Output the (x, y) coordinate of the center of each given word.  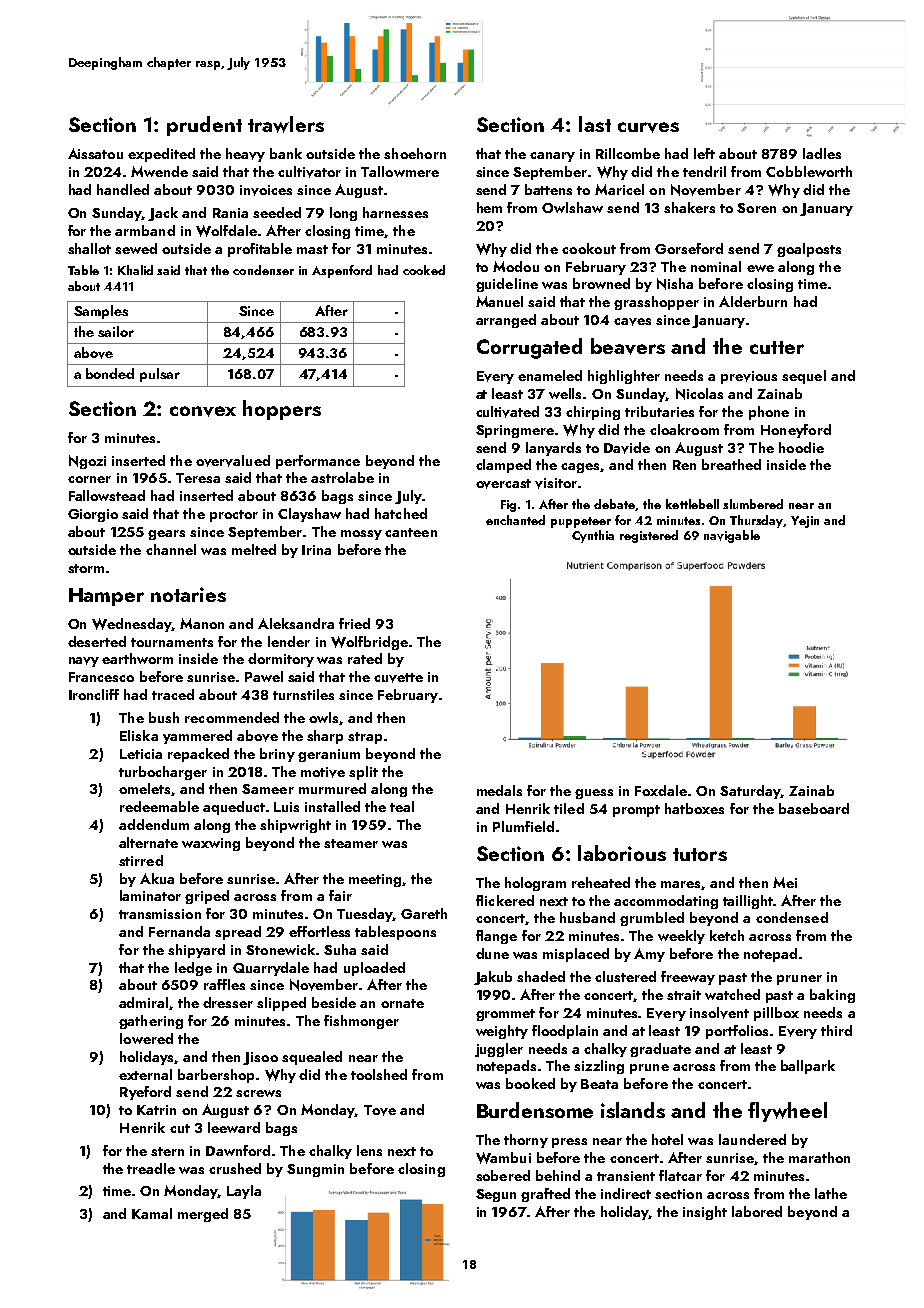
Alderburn (753, 301)
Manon (202, 623)
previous (749, 377)
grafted (545, 1195)
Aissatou (95, 153)
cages (580, 468)
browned (601, 283)
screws (258, 1093)
